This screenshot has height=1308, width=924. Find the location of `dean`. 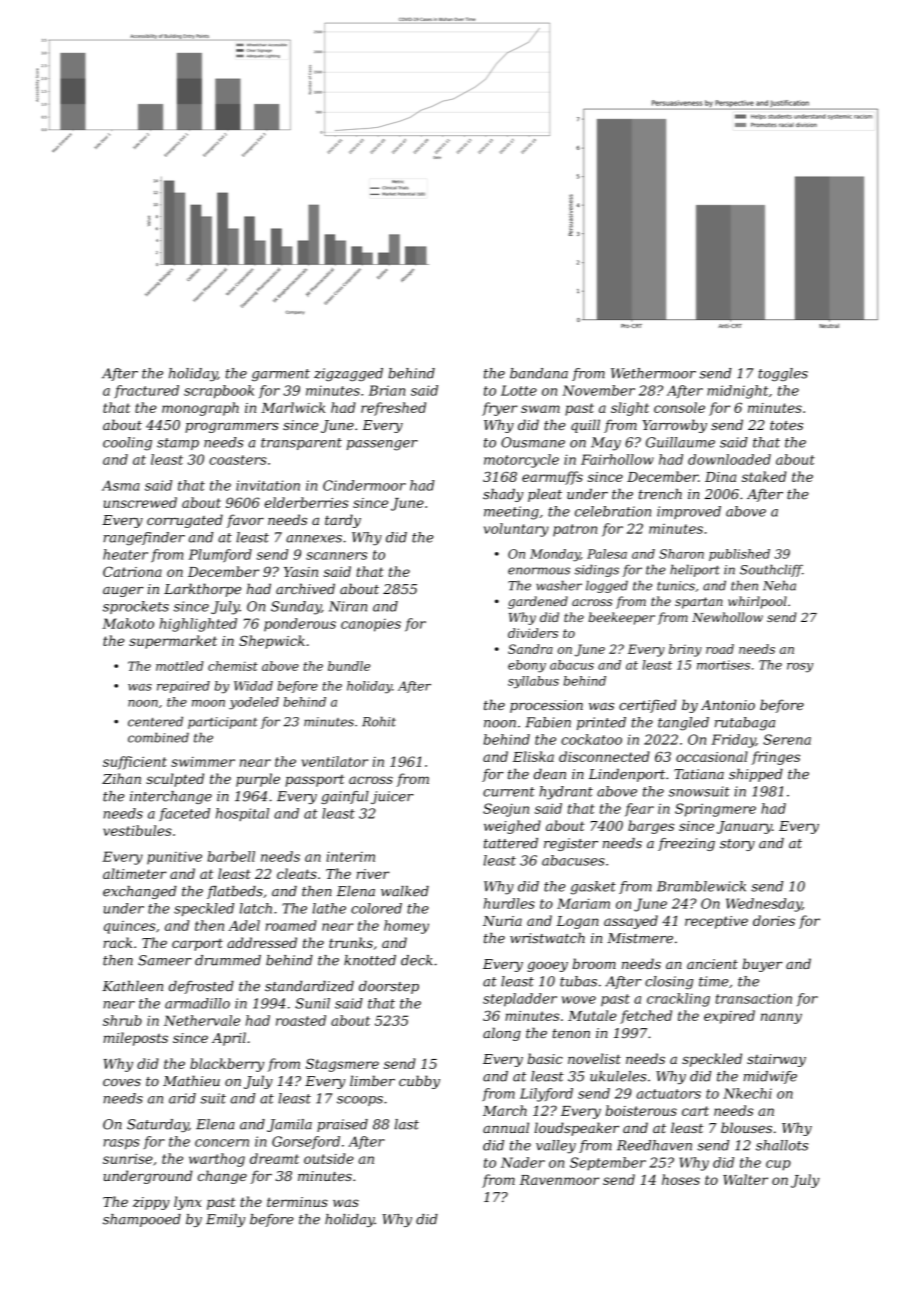

dean is located at coordinates (550, 774).
